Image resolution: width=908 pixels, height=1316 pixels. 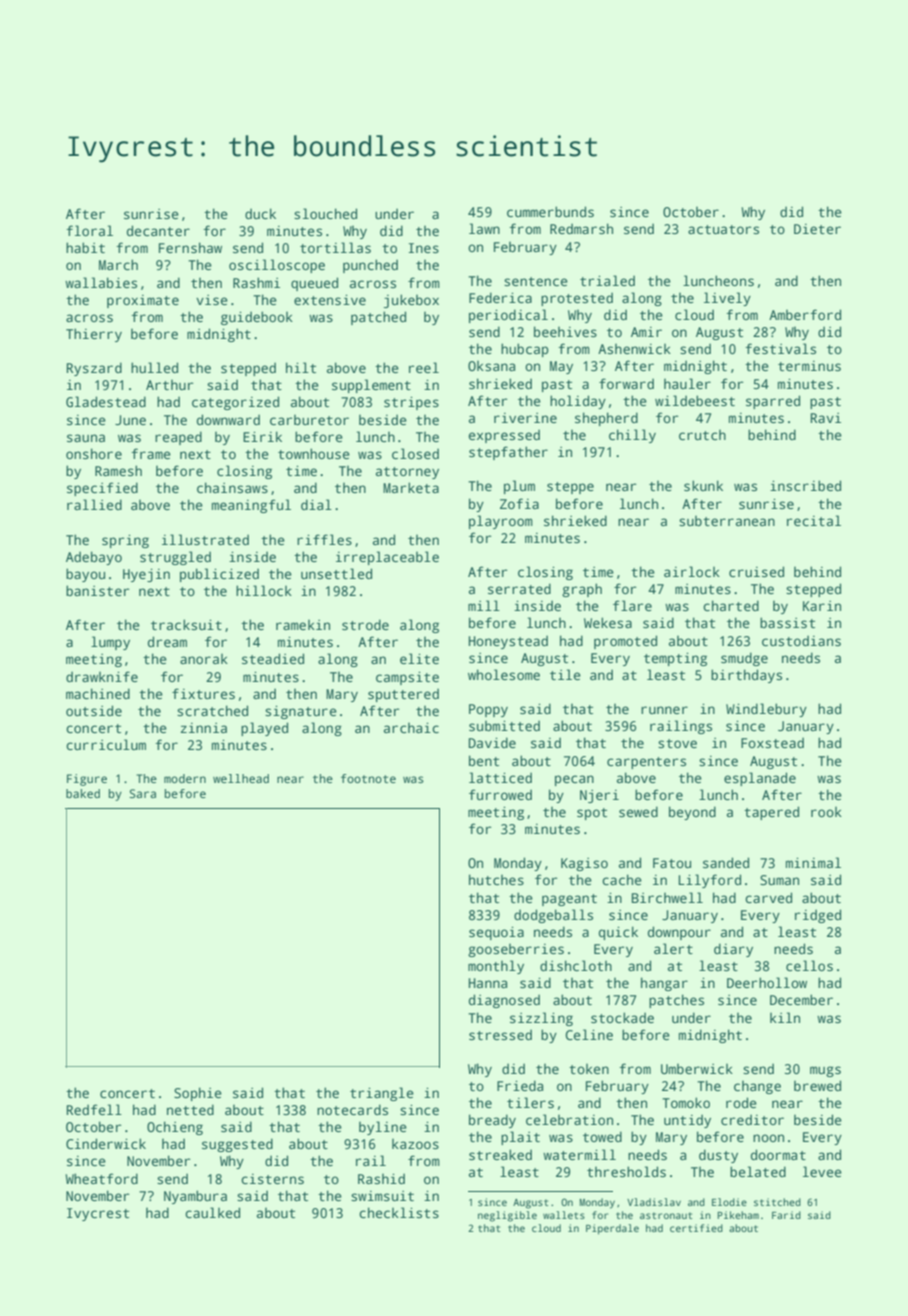 I want to click on actuators, so click(x=723, y=229).
